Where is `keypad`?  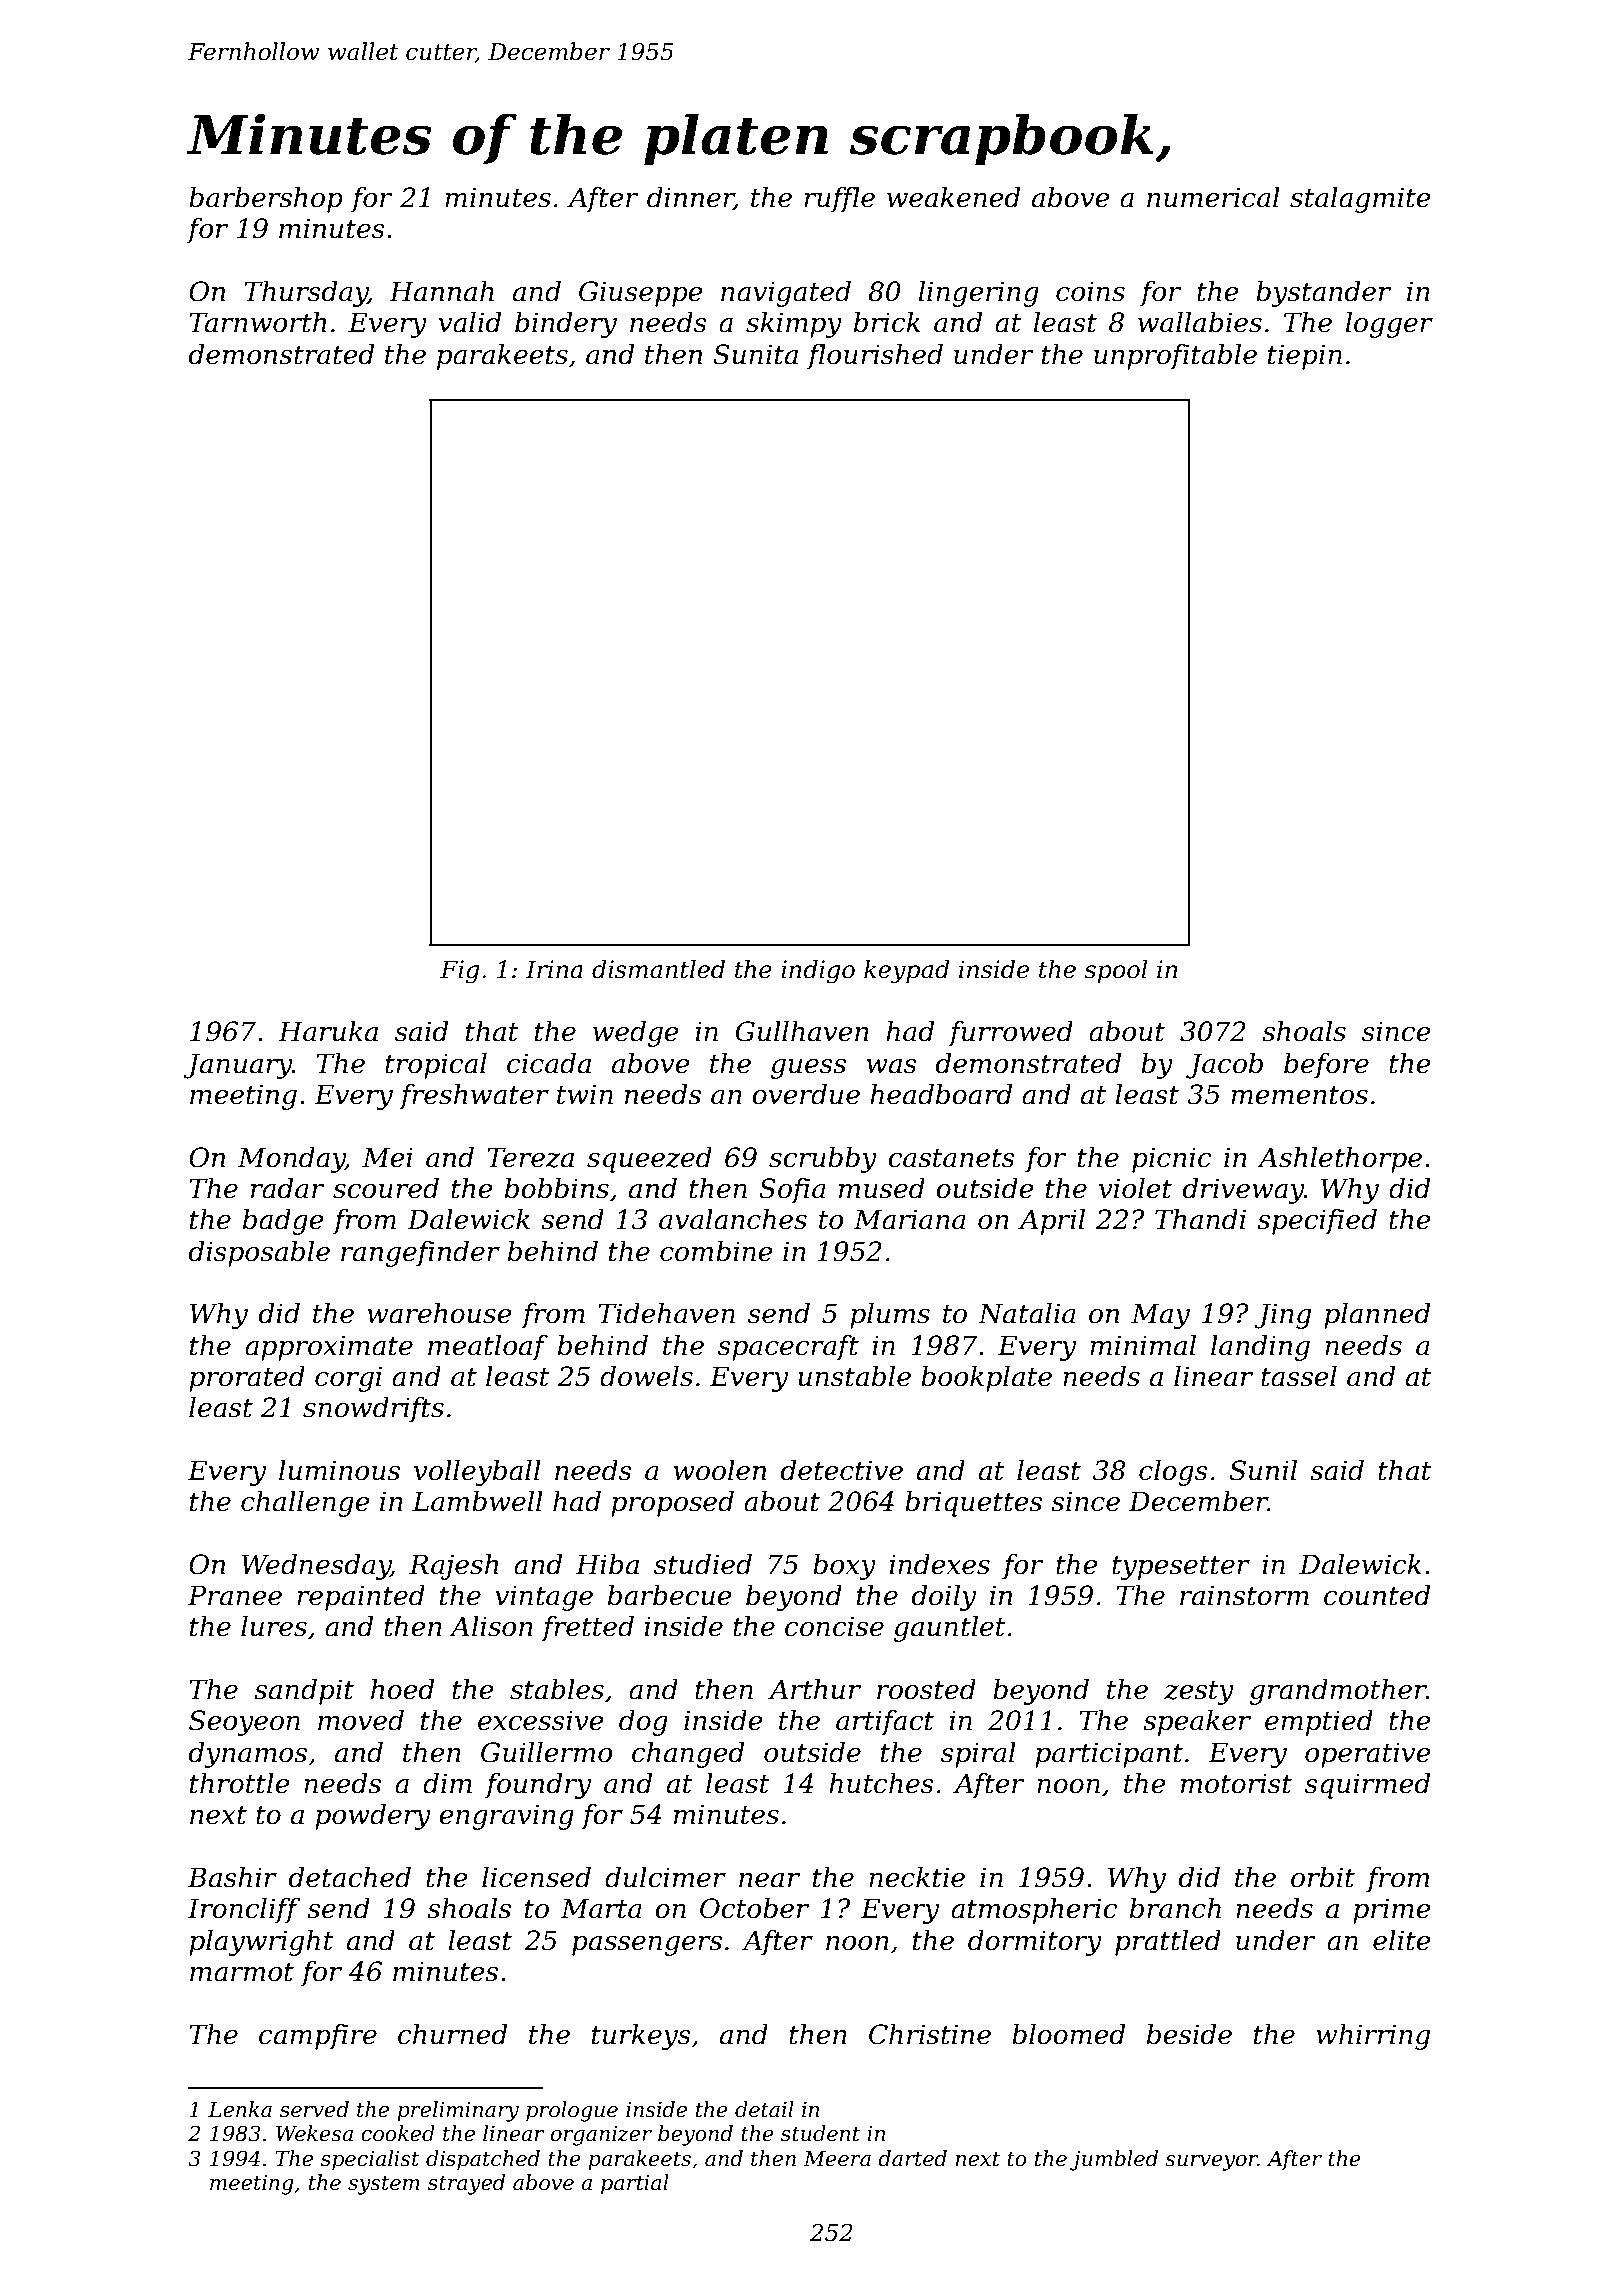
keypad is located at coordinates (907, 972).
